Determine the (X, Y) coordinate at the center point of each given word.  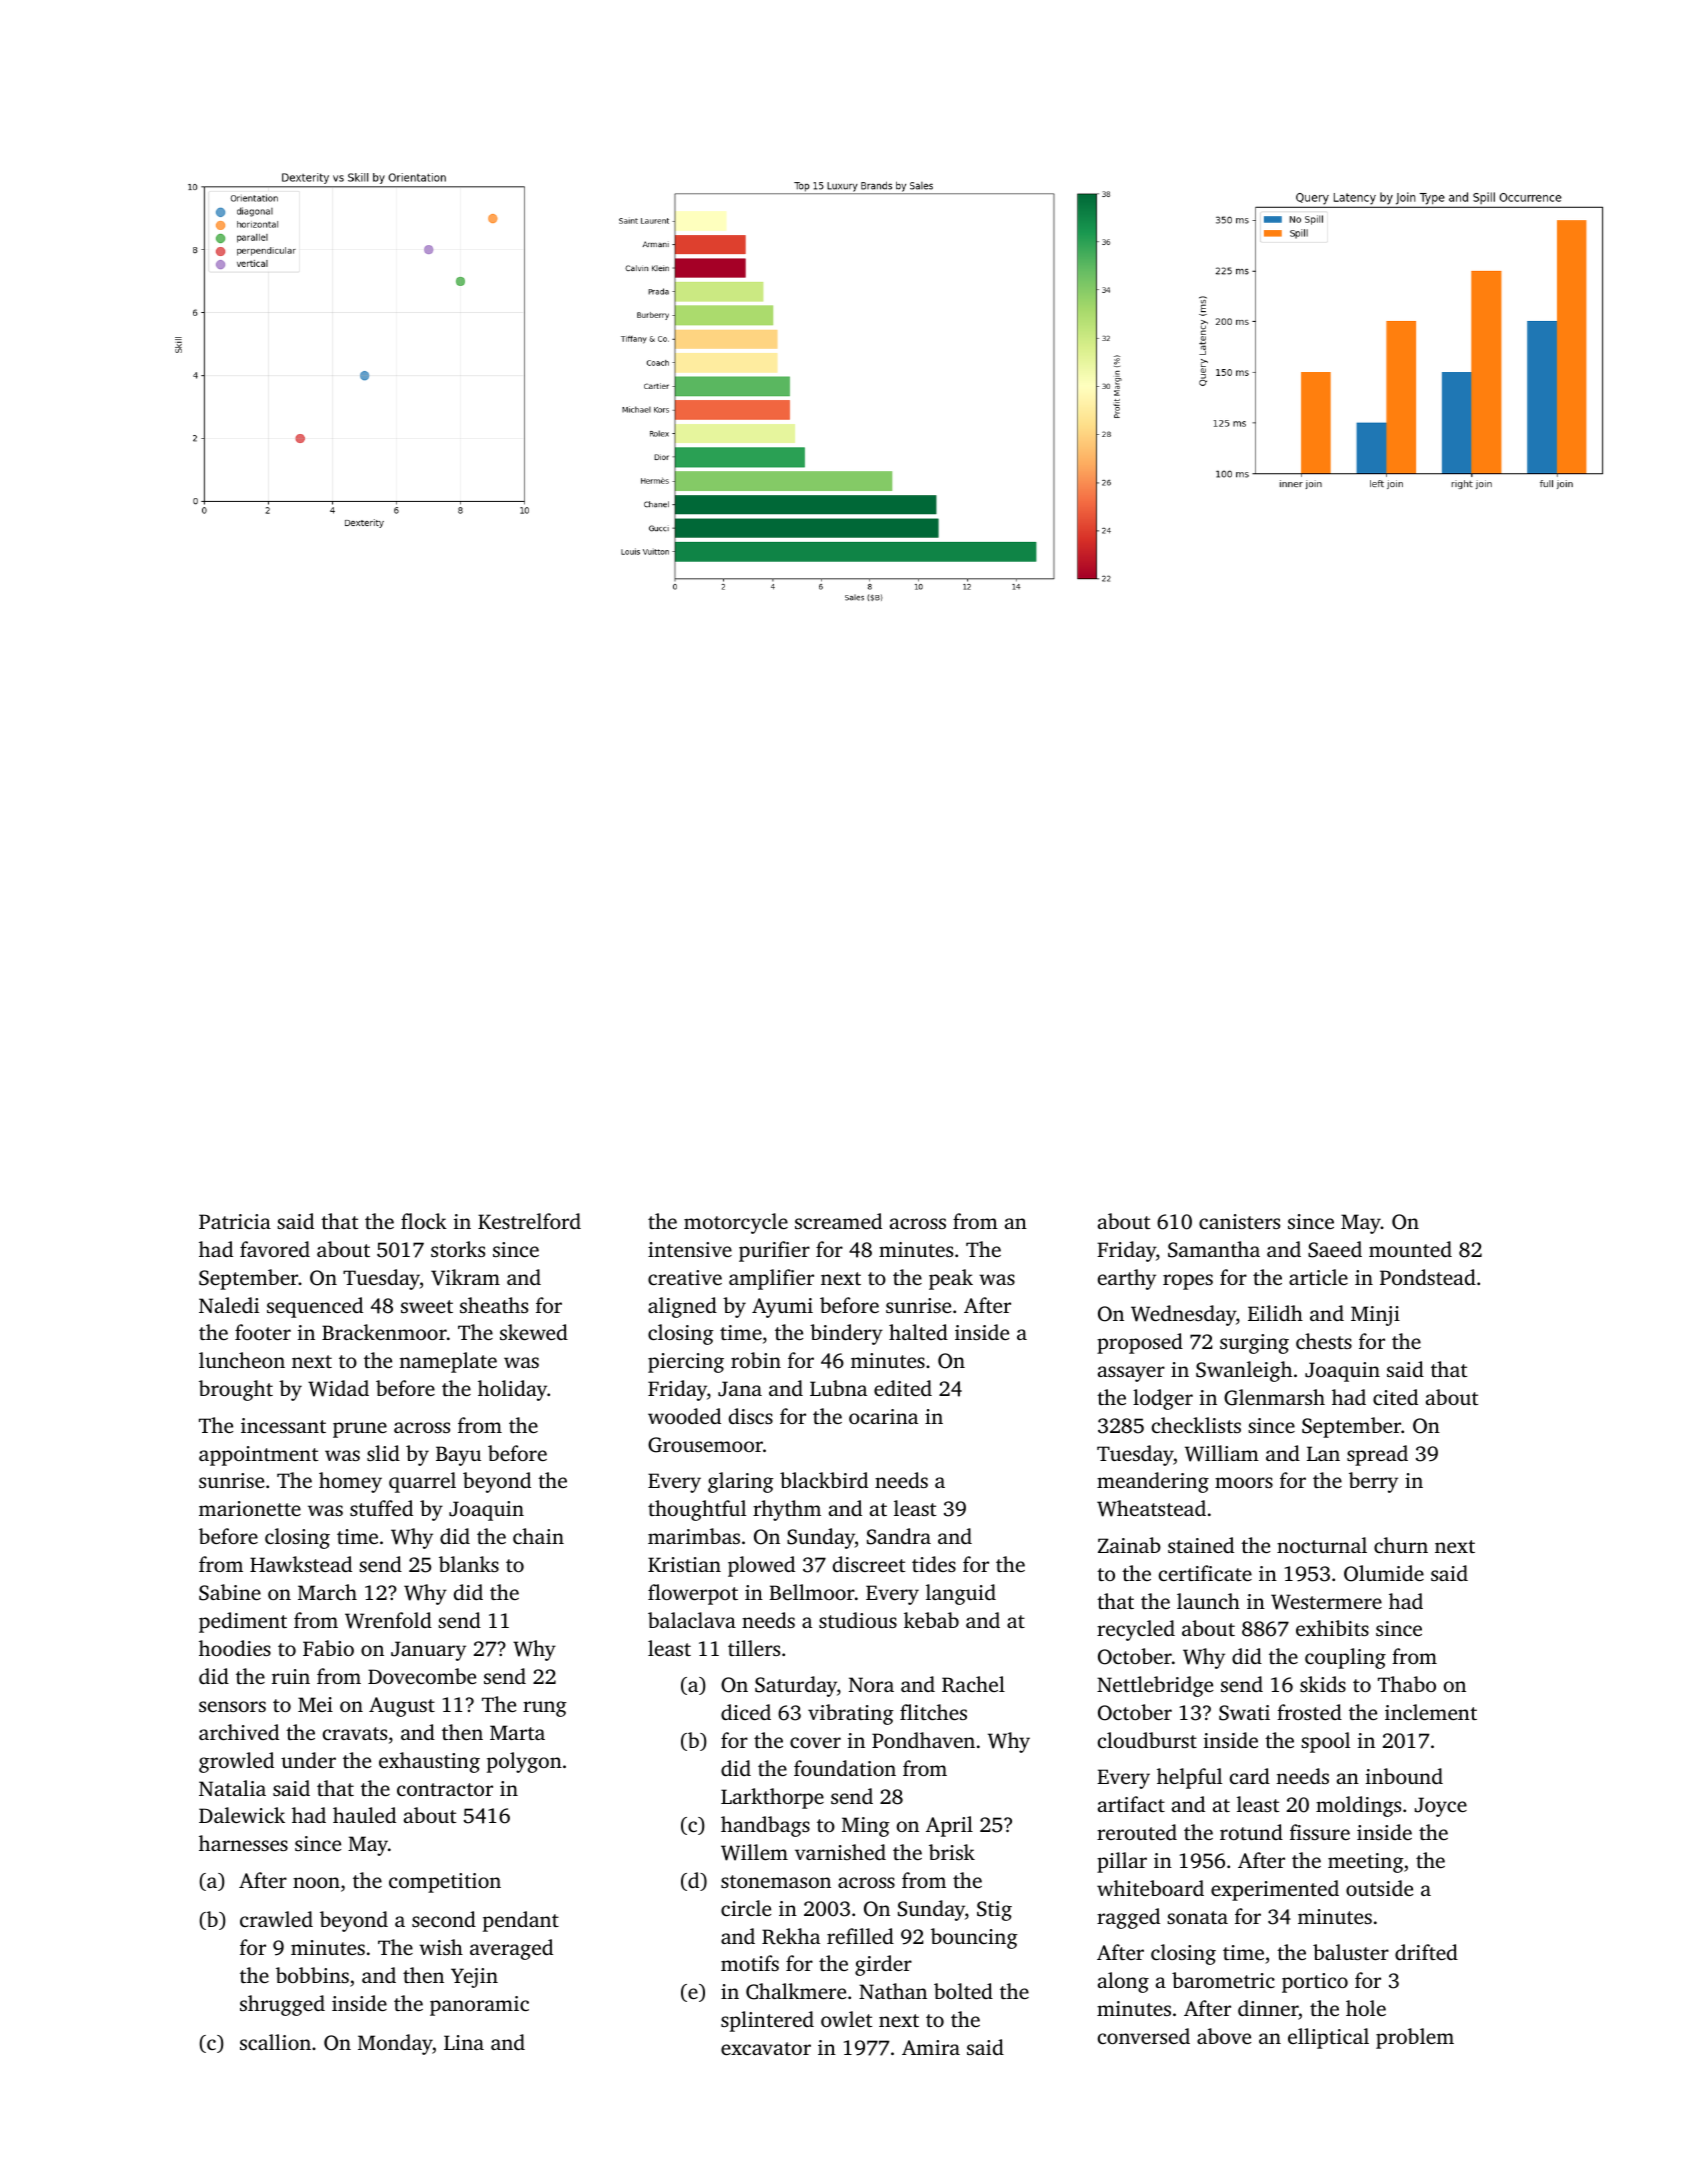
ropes (1188, 1282)
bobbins (312, 1975)
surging (1254, 1344)
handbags (765, 1826)
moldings (1358, 1806)
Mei (315, 1704)
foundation (845, 1768)
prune (360, 1430)
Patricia (235, 1221)
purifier (774, 1251)
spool (1325, 1742)
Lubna (838, 1388)
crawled (276, 1919)
